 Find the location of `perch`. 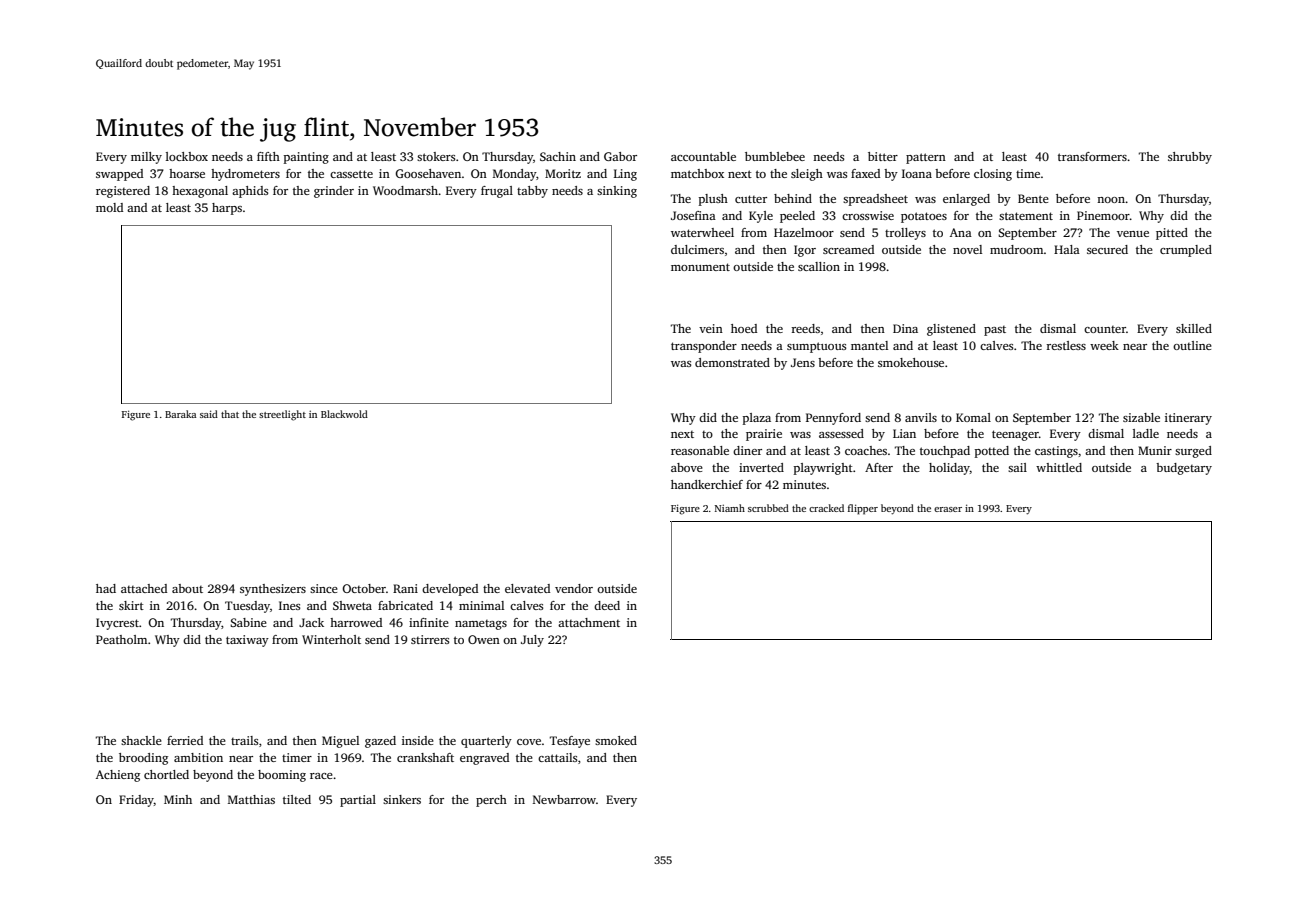

perch is located at coordinates (491, 801).
